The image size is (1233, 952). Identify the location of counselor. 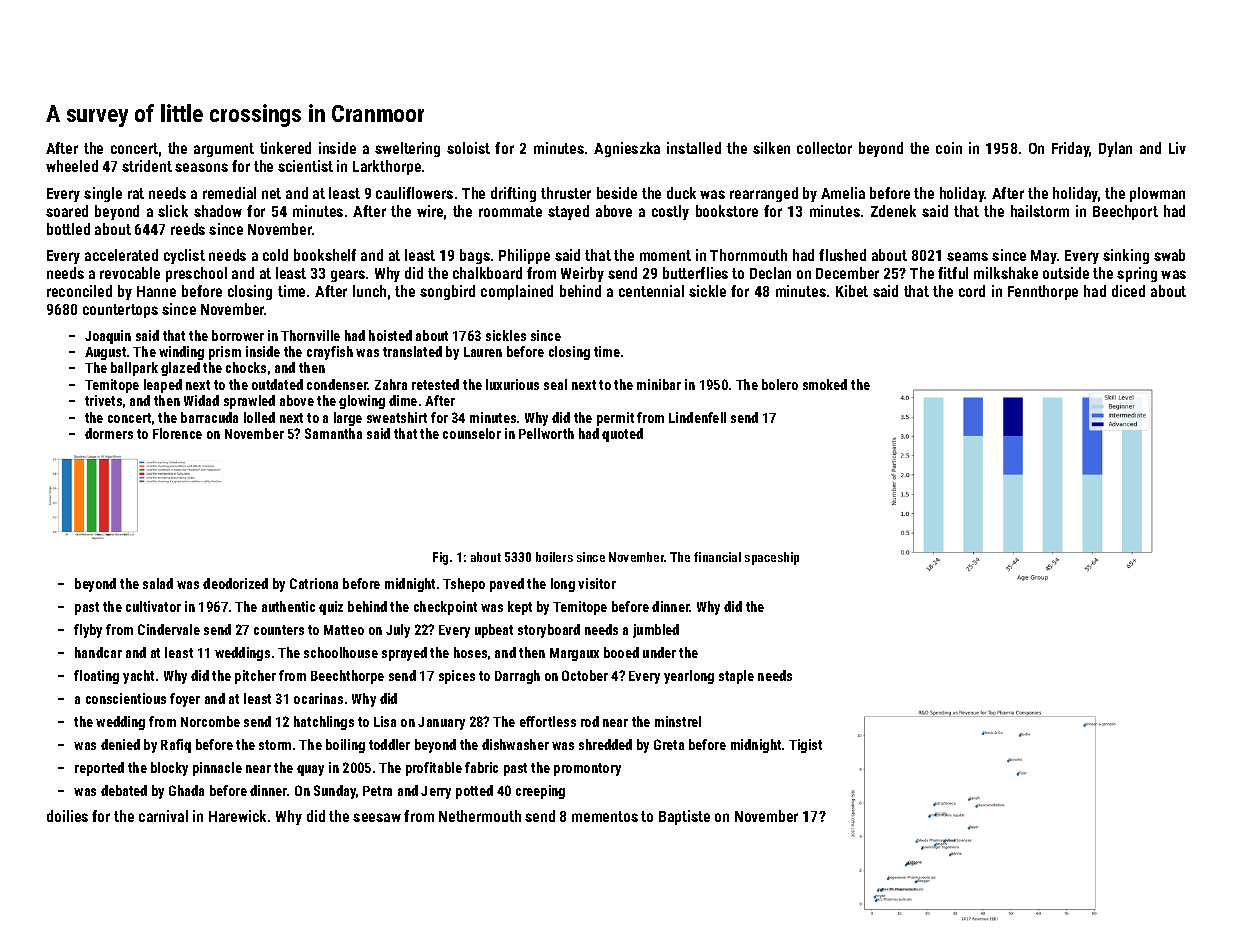
(472, 433).
